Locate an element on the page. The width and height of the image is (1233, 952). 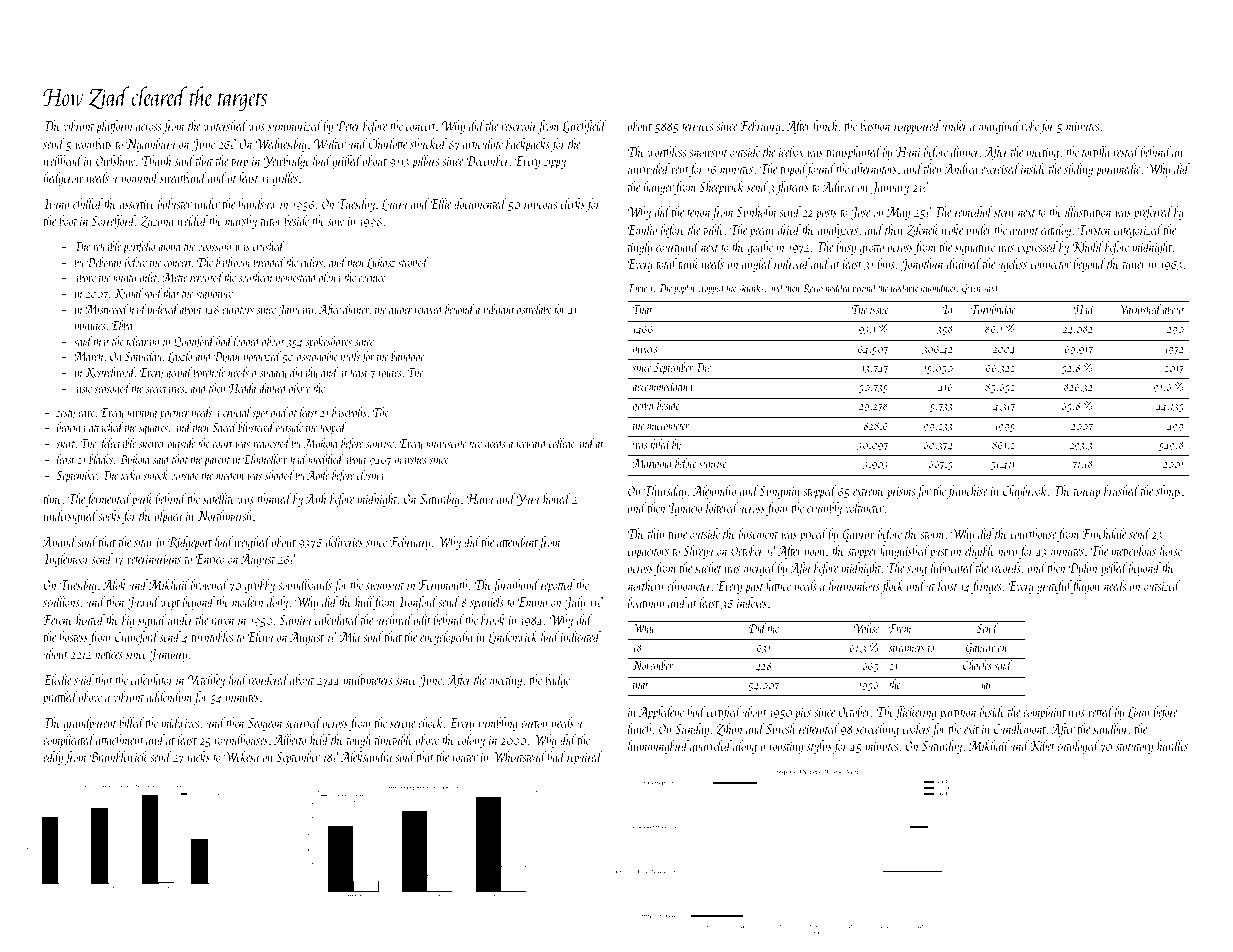
handsaw is located at coordinates (257, 203).
